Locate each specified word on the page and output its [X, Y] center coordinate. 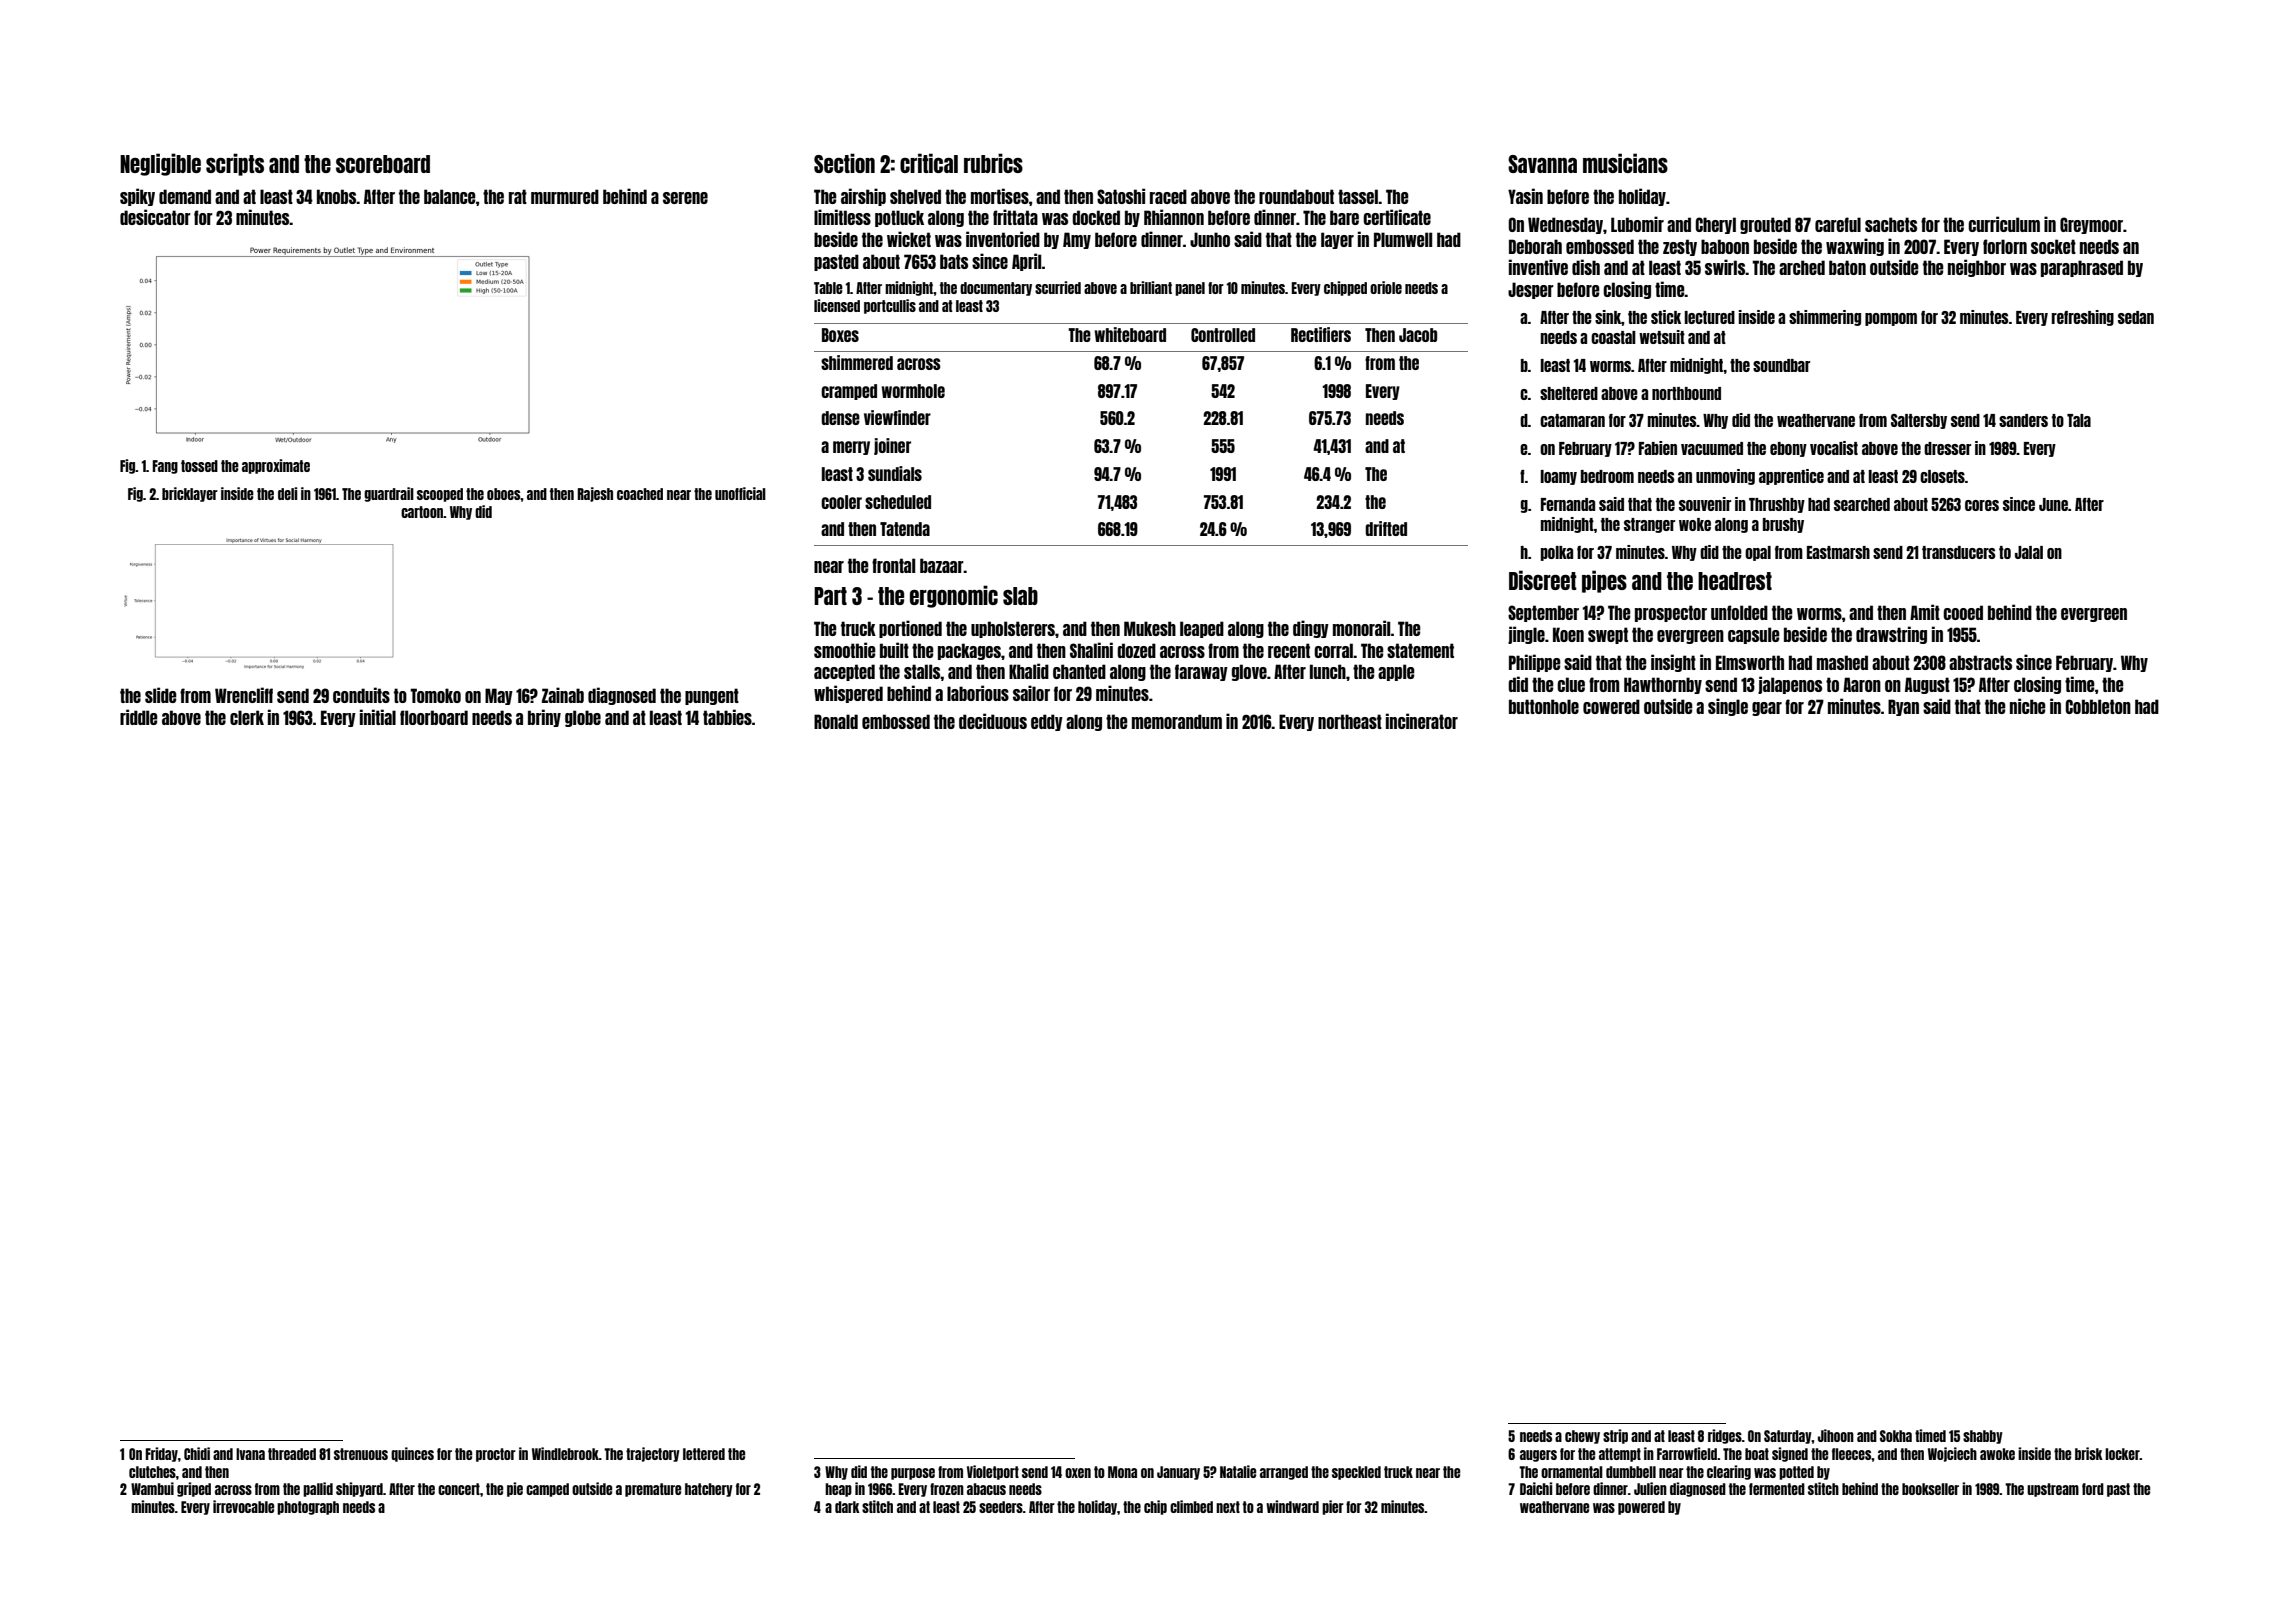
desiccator [155, 217]
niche [2028, 706]
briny [544, 718]
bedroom [1607, 476]
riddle [139, 717]
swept [1608, 635]
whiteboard [1130, 334]
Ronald [836, 721]
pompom [1891, 319]
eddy [1047, 722]
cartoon [422, 512]
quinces [412, 1454]
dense [840, 418]
